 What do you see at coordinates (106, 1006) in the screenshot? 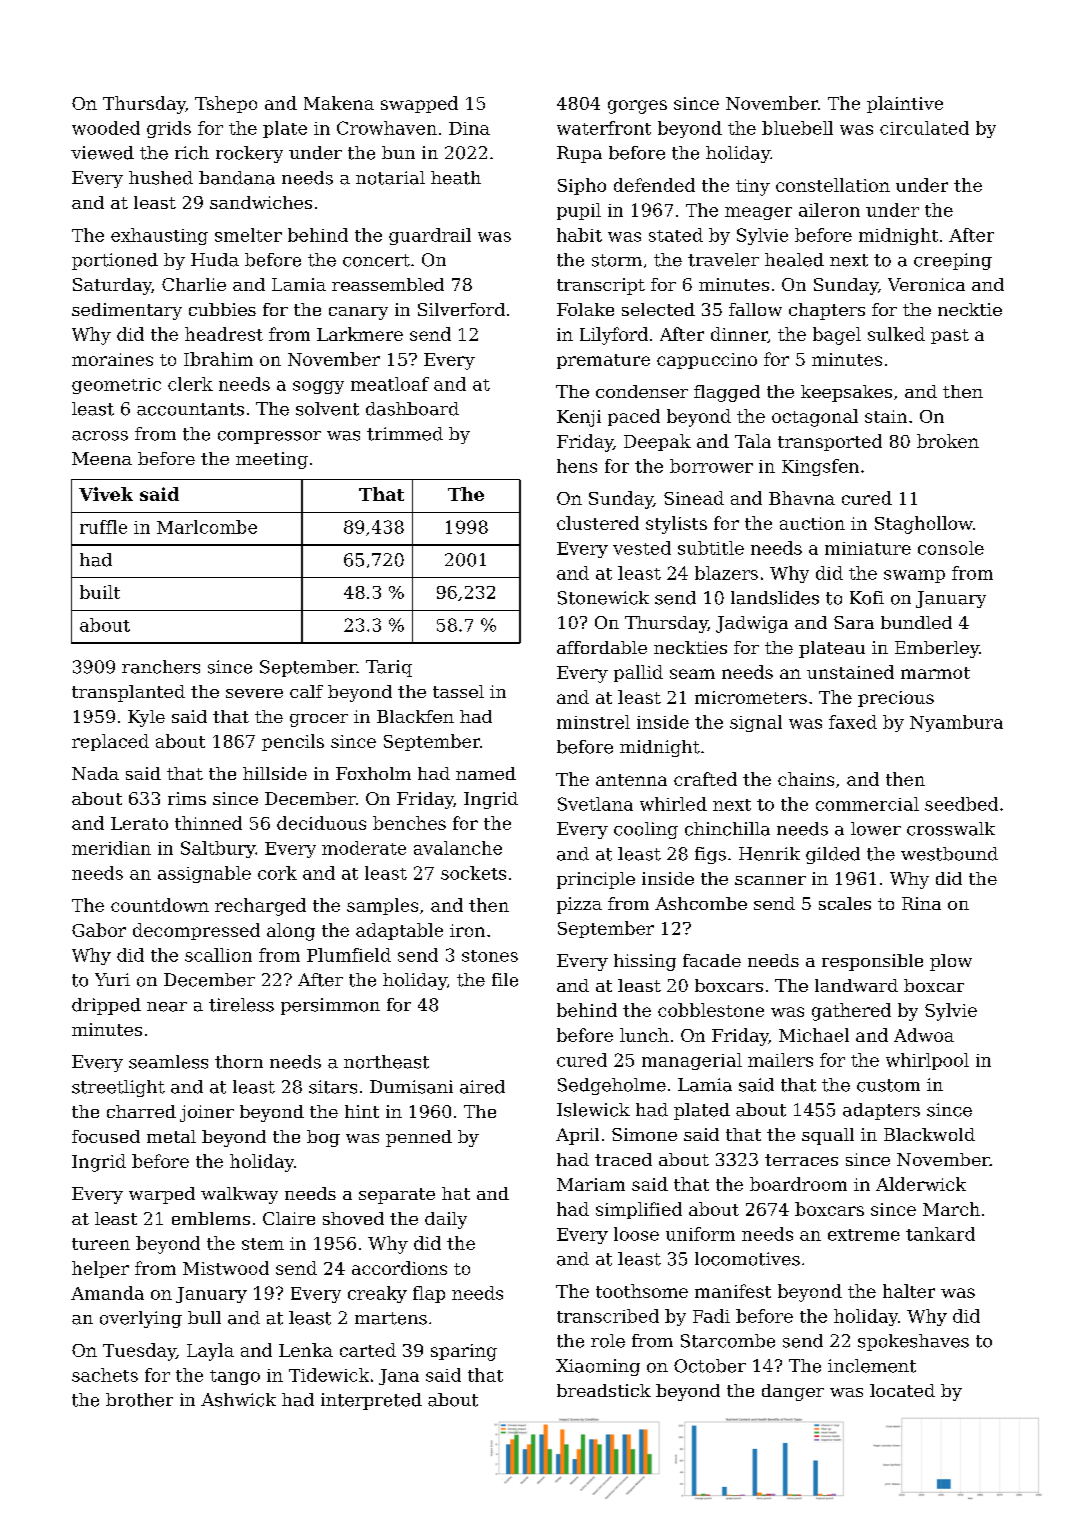
I see `dripped` at bounding box center [106, 1006].
